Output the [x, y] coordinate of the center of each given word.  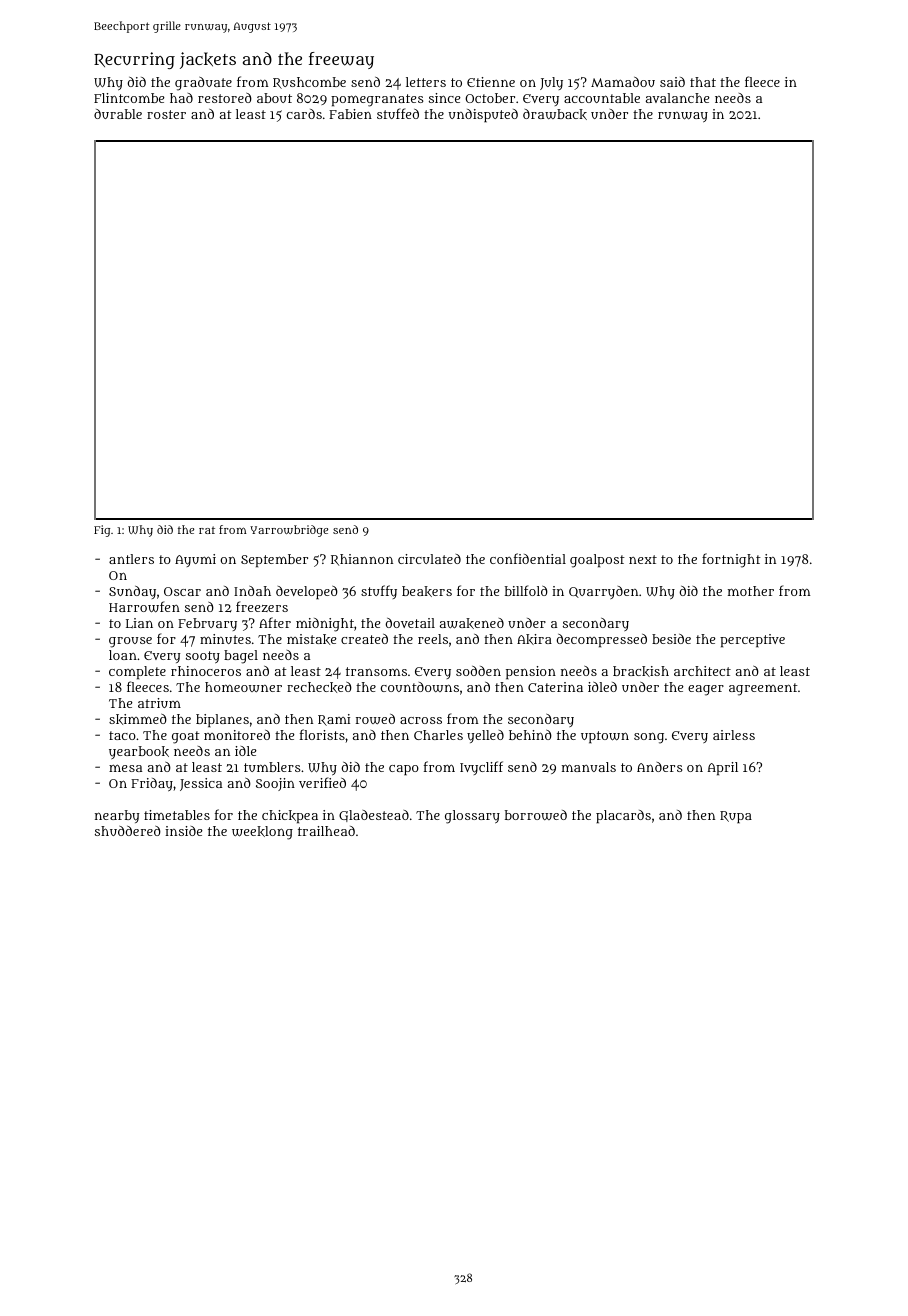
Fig [102, 531]
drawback [555, 114]
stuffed [398, 113]
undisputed [483, 116]
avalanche [678, 98]
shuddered [128, 831]
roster [166, 114]
